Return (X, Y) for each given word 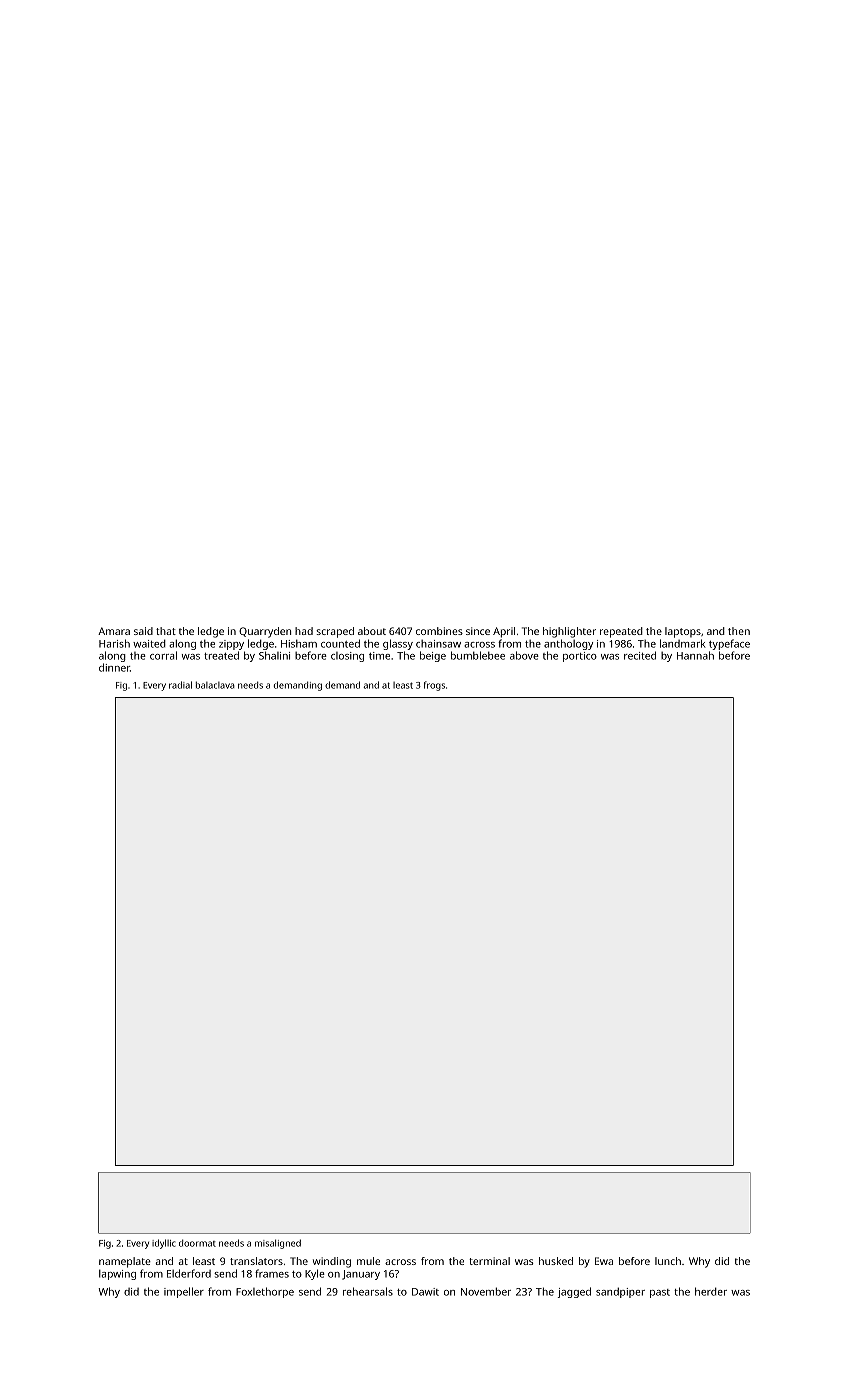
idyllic (164, 1244)
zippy (231, 645)
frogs (434, 686)
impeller (184, 1292)
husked (556, 1261)
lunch (668, 1261)
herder (711, 1291)
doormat (197, 1243)
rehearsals (368, 1291)
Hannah (695, 655)
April (504, 632)
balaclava (215, 685)
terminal (489, 1261)
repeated (621, 632)
